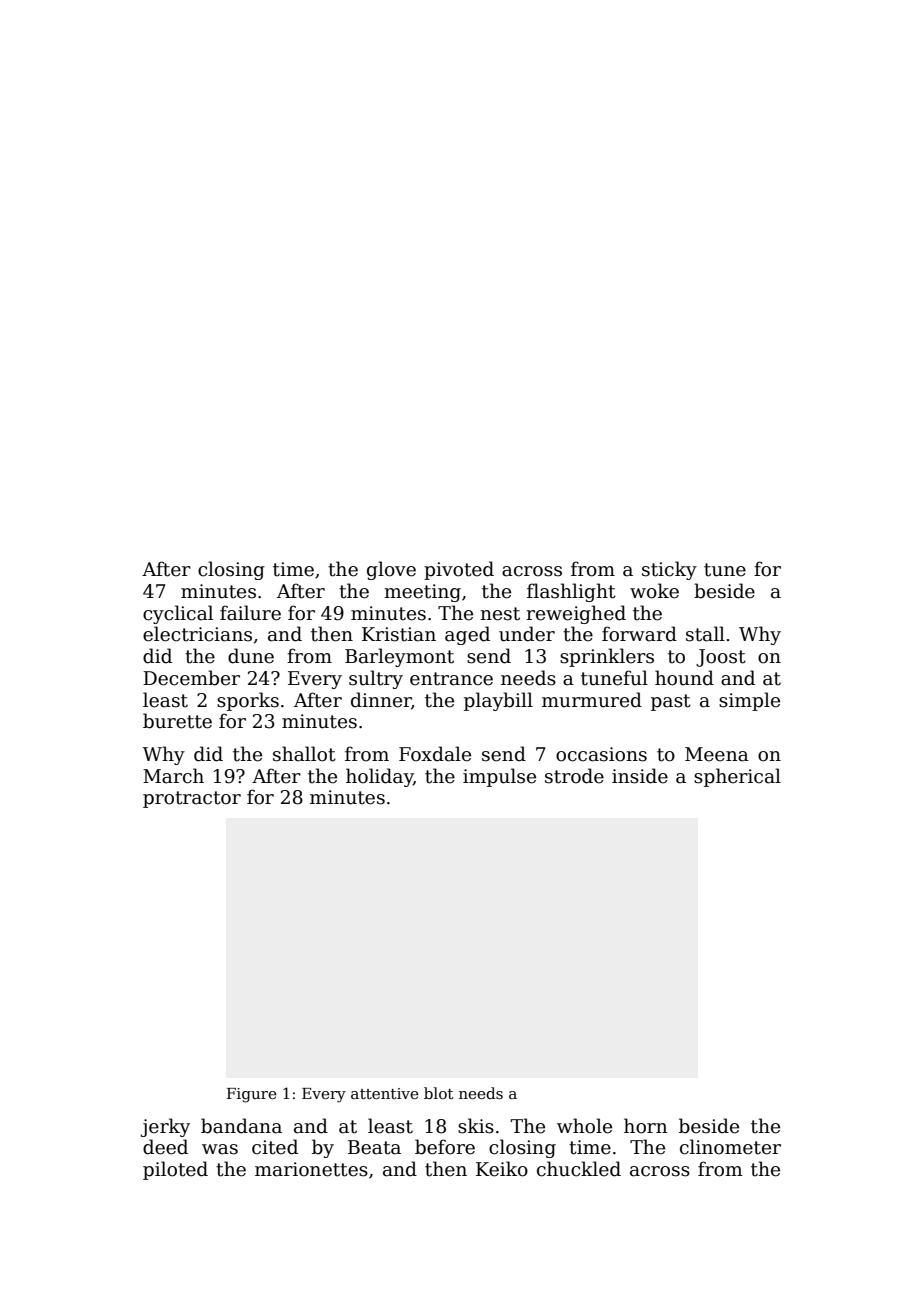 This document has width=924, height=1311. I want to click on Figure, so click(252, 1095).
